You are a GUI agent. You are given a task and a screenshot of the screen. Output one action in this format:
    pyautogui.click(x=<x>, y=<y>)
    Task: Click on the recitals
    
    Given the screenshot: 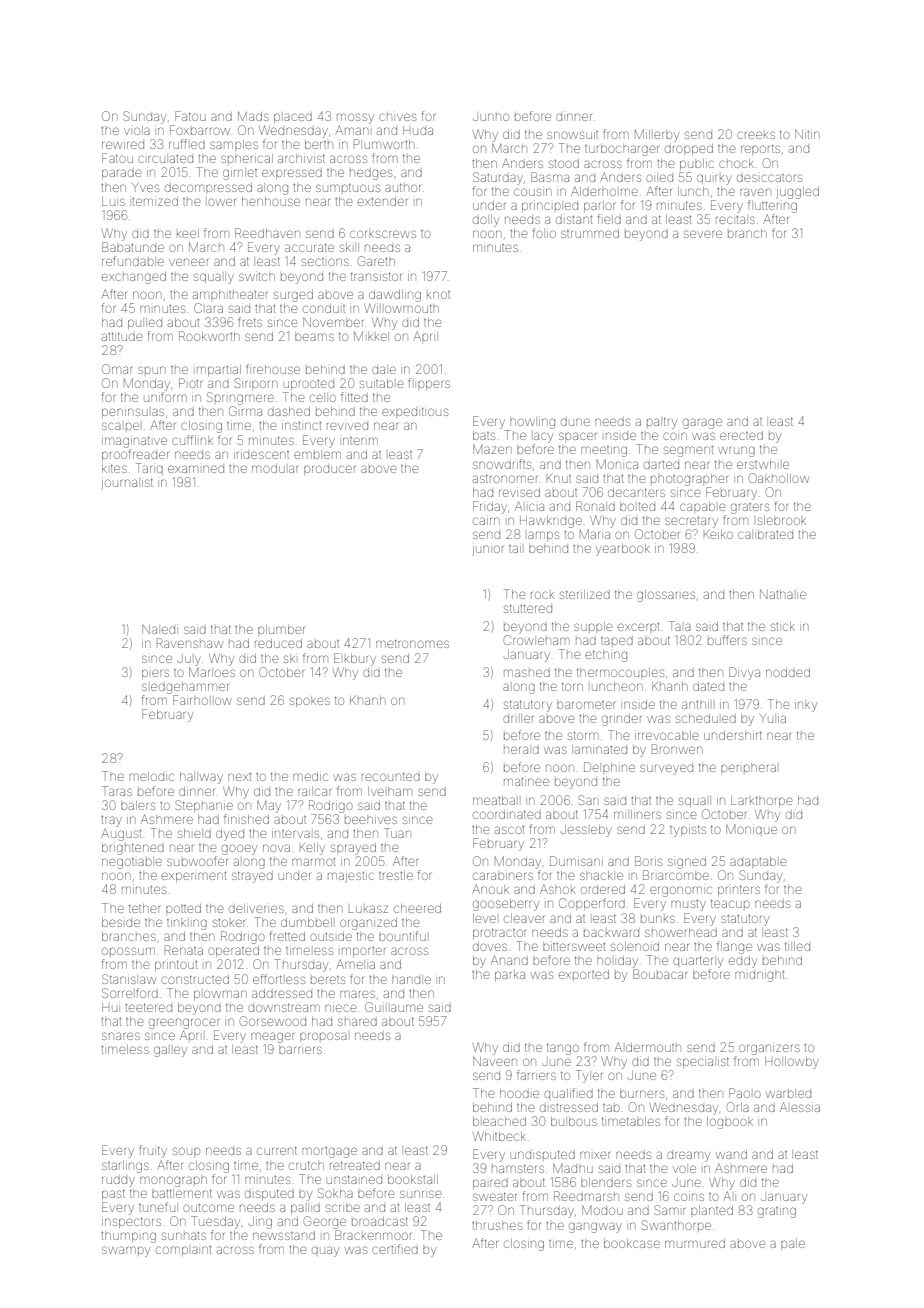 What is the action you would take?
    pyautogui.click(x=735, y=220)
